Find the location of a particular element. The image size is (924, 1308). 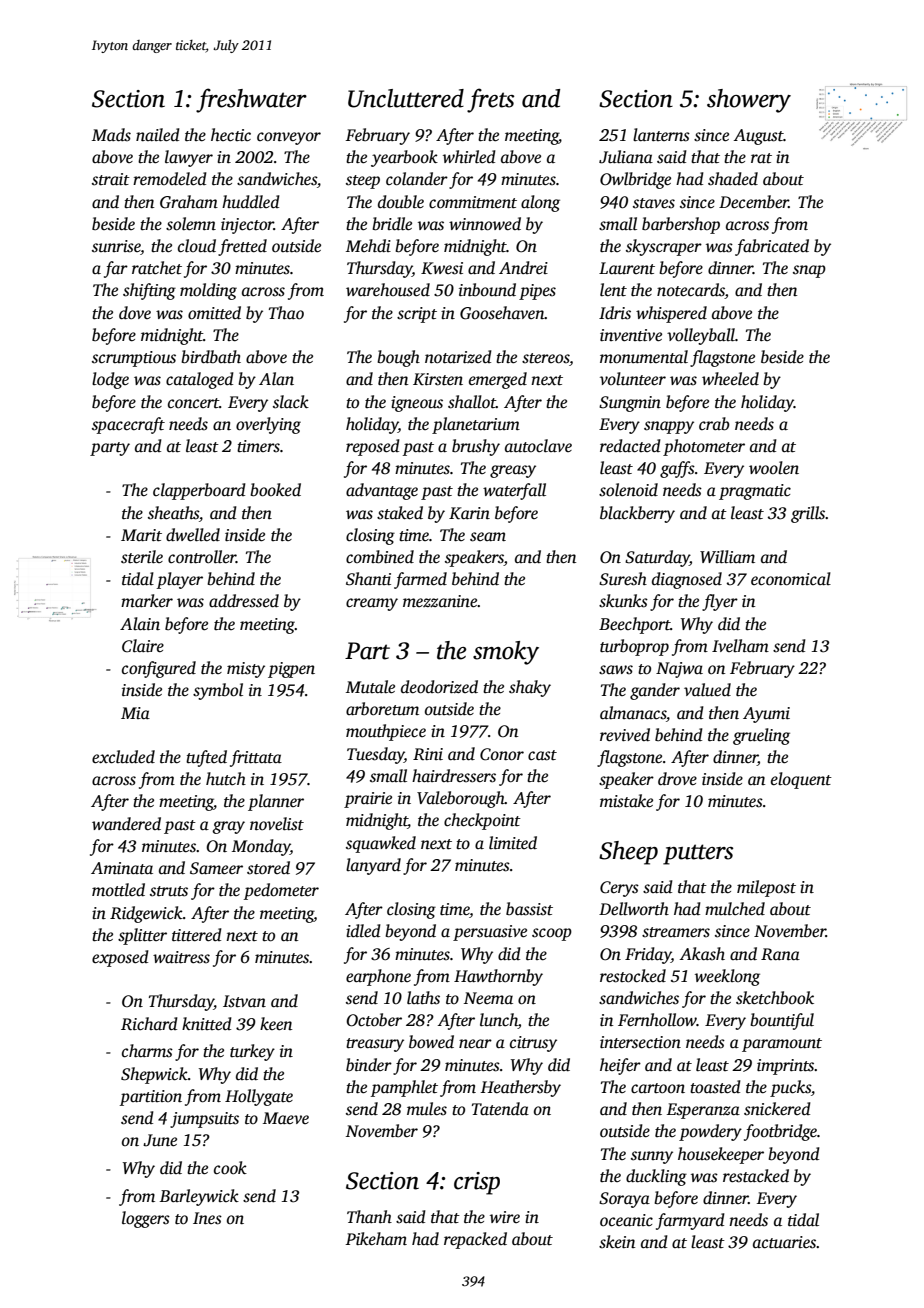

shaky is located at coordinates (530, 688).
